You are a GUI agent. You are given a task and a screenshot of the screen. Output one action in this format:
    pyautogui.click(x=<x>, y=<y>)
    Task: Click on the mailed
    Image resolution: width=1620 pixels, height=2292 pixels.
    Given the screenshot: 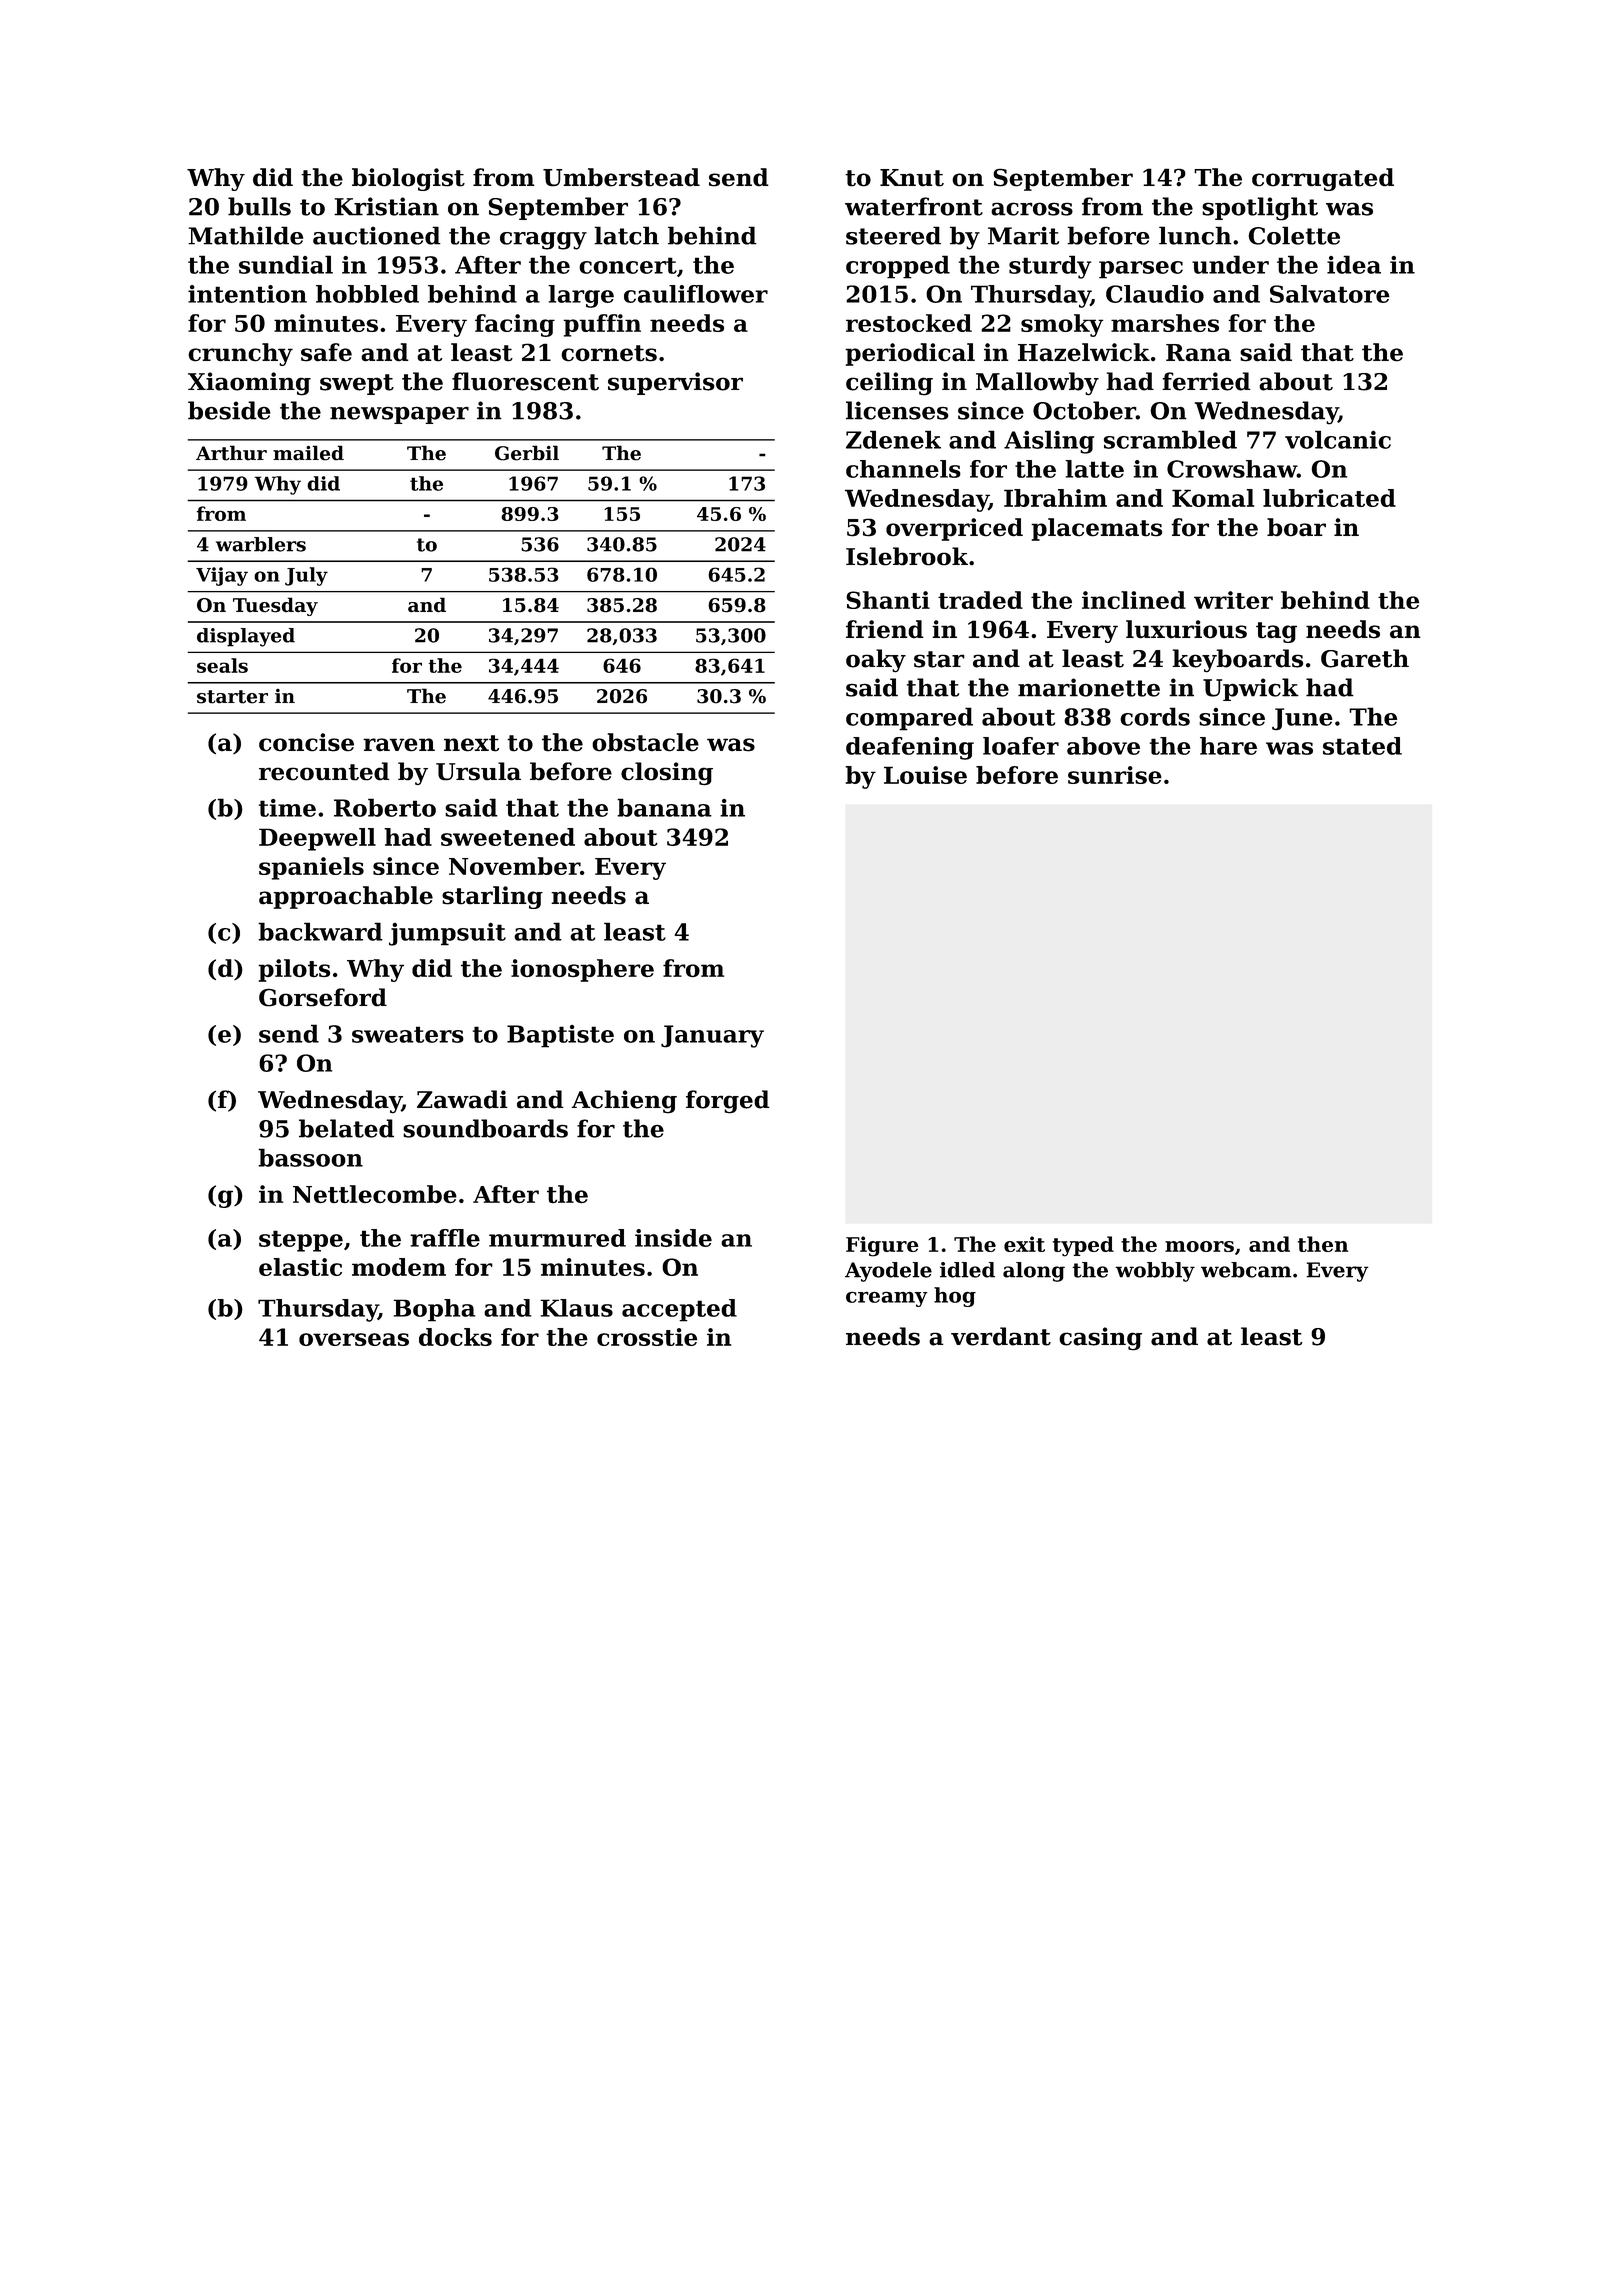 What is the action you would take?
    pyautogui.click(x=308, y=453)
